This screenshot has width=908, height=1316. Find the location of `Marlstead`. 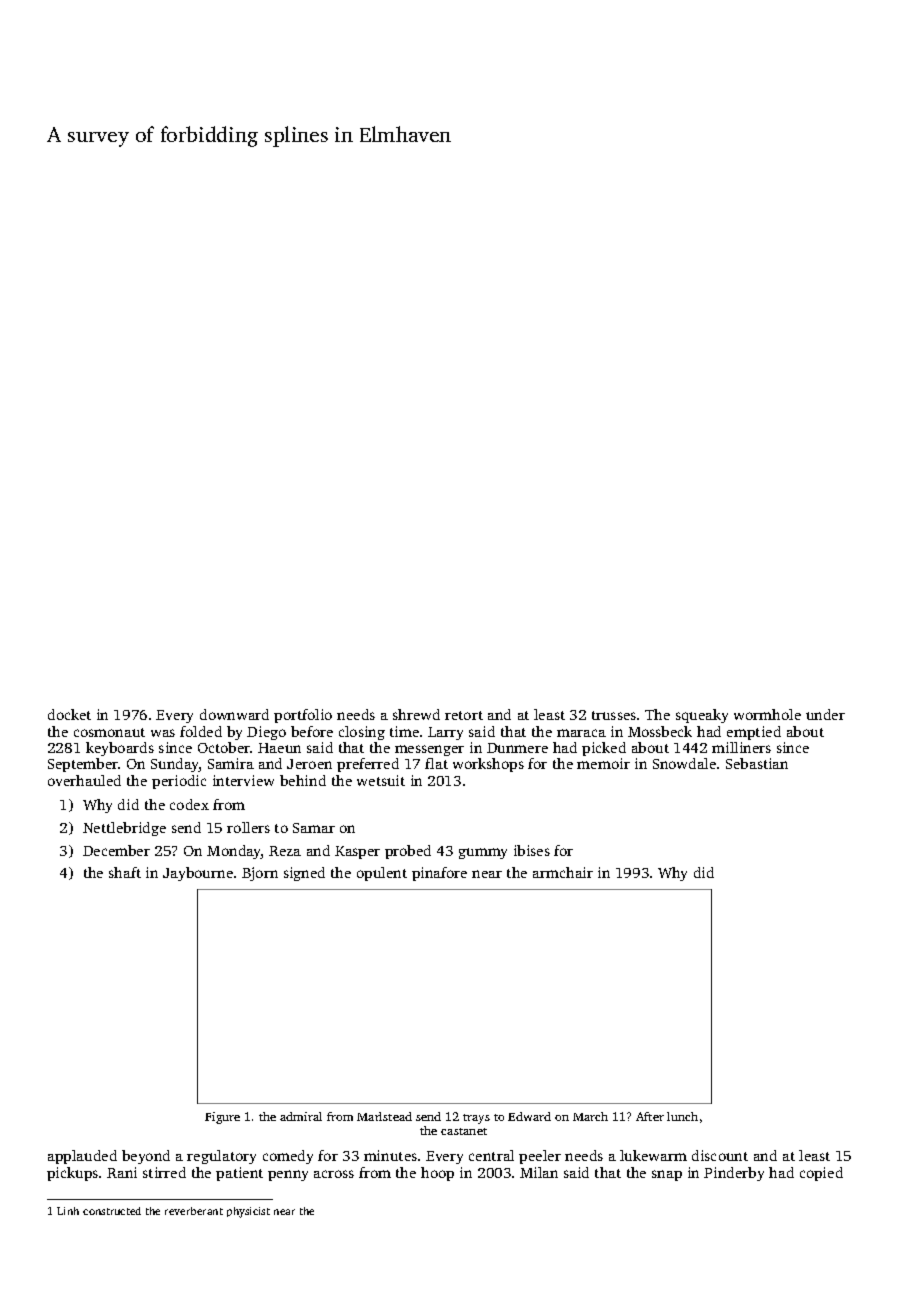

Marlstead is located at coordinates (384, 1116).
